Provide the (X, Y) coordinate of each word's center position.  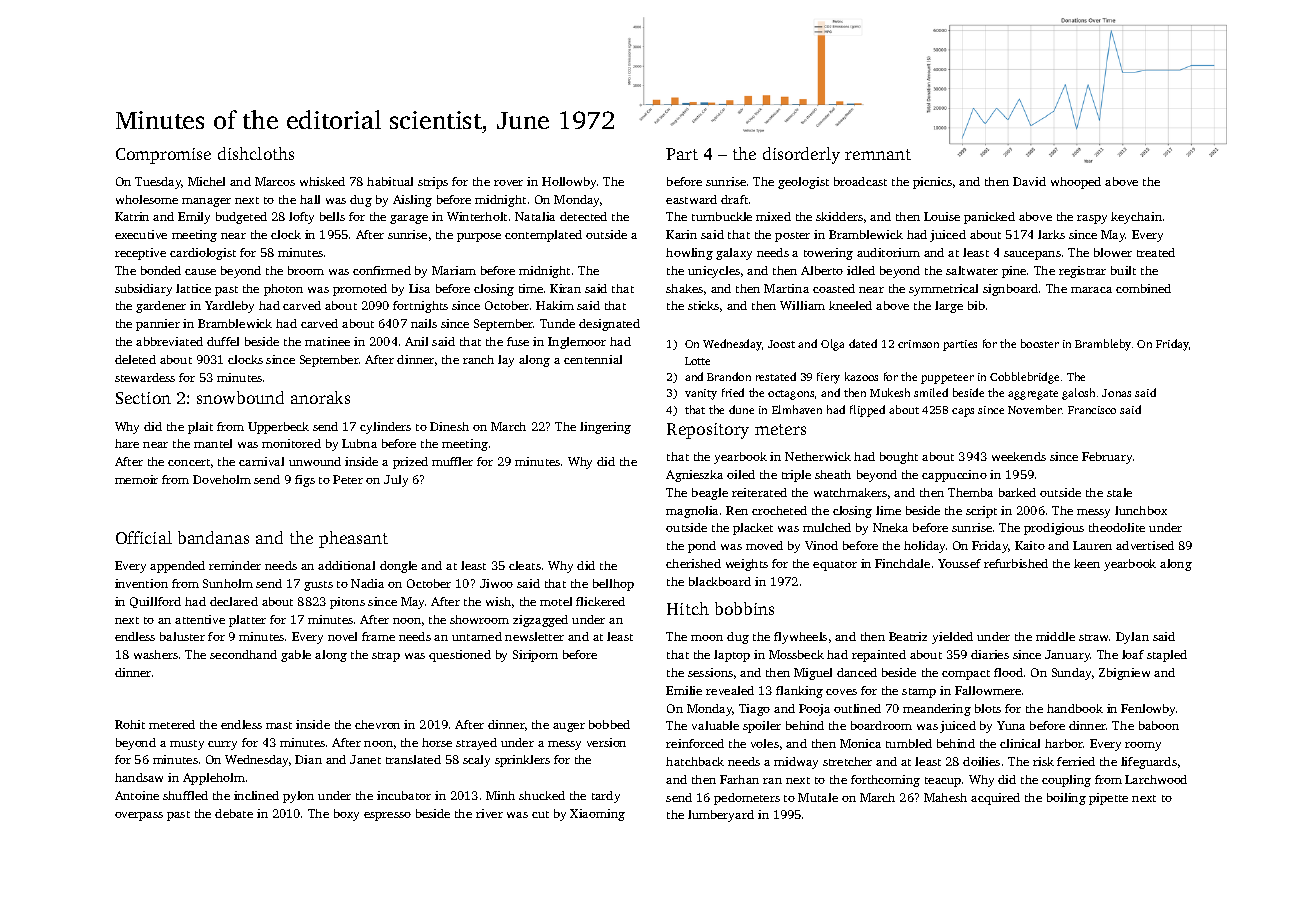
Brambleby (1103, 345)
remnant (878, 154)
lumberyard (721, 816)
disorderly (801, 155)
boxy (346, 815)
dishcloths (256, 153)
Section (143, 398)
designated (609, 325)
